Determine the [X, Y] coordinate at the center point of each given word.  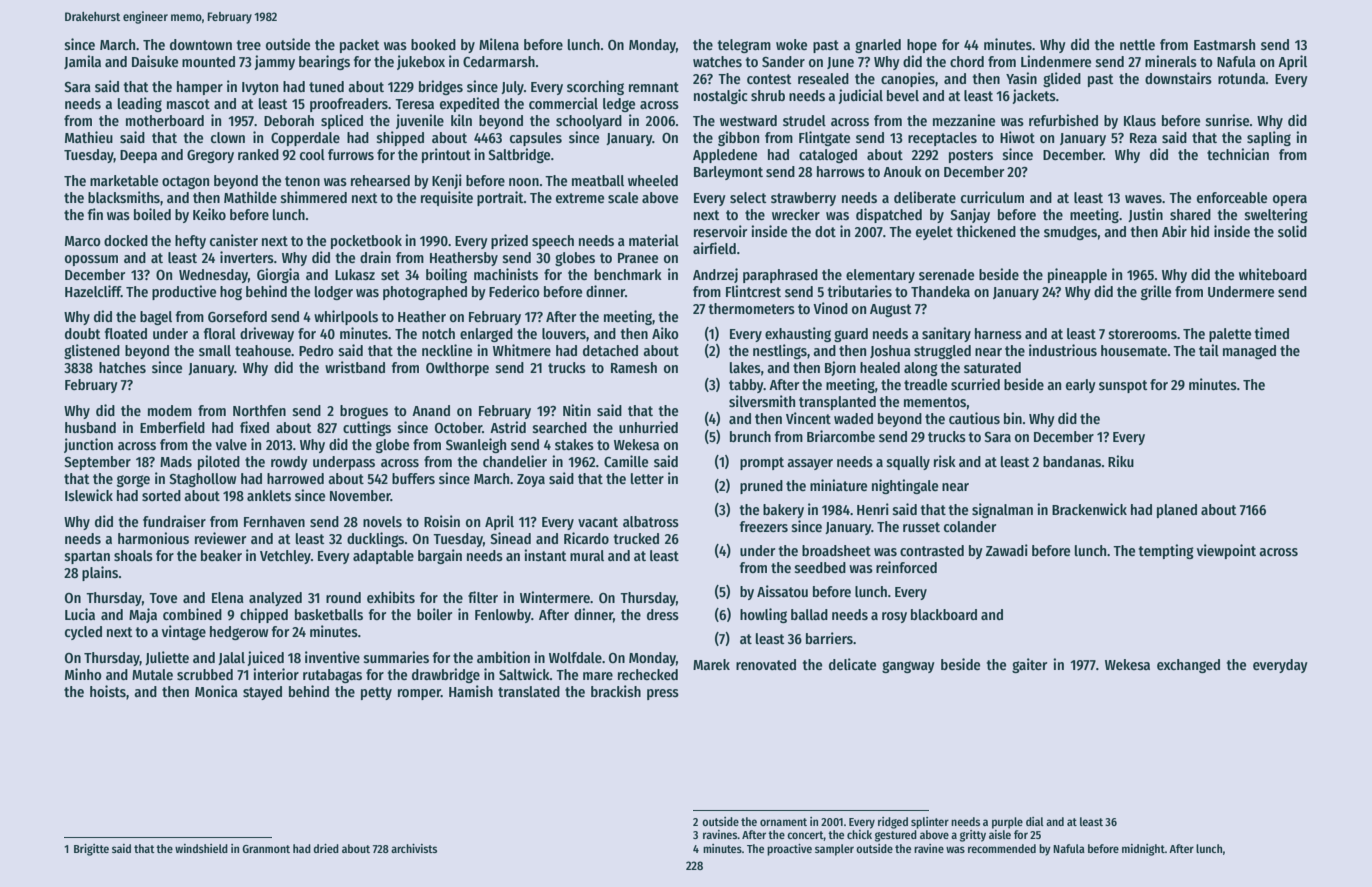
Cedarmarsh [499, 61]
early [1081, 386]
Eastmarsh [1224, 44]
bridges [441, 87]
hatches [122, 367]
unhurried [648, 427]
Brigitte [91, 850]
